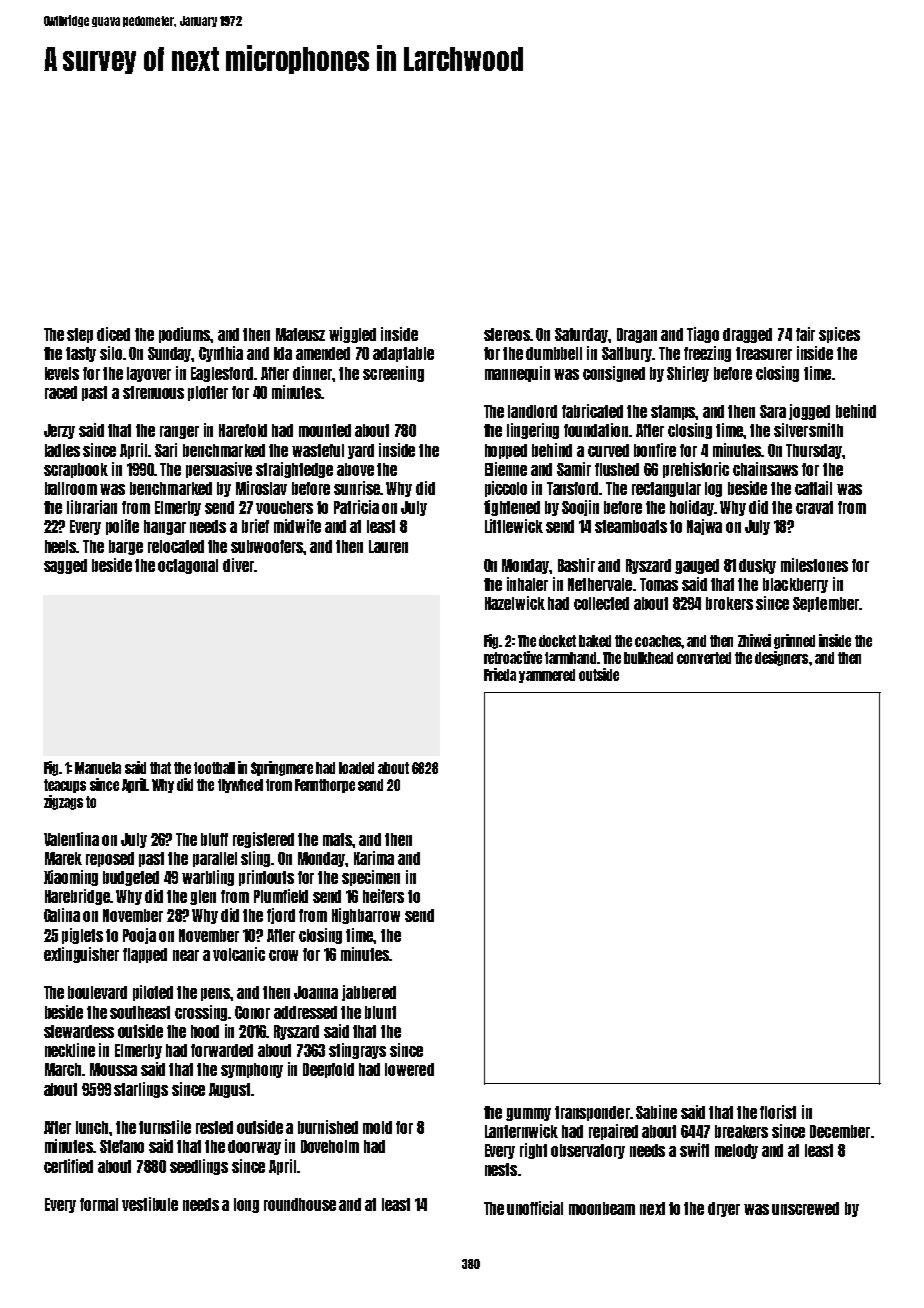  I want to click on seedlings, so click(199, 1167).
